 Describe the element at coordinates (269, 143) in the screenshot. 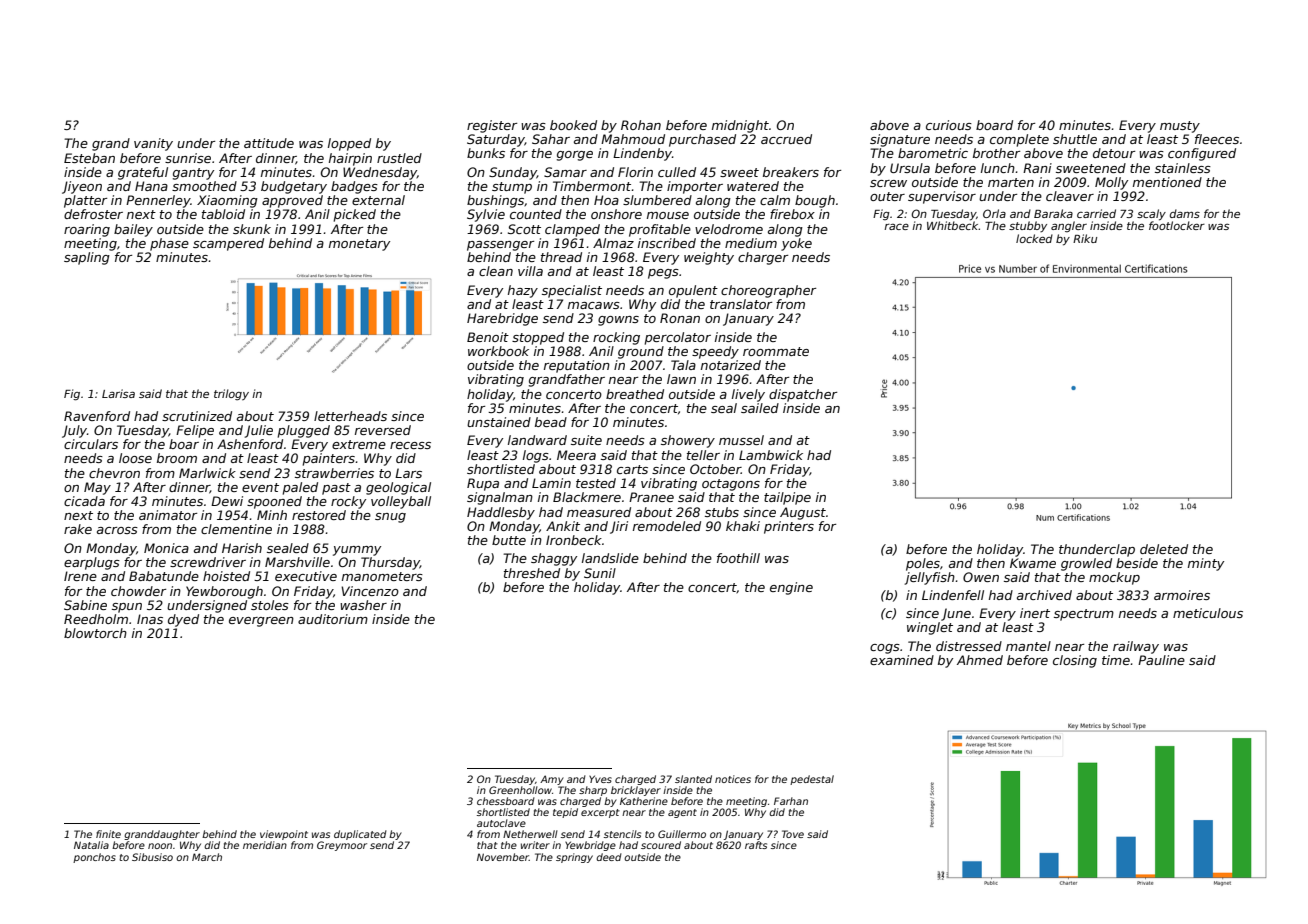

I see `attitude` at that location.
